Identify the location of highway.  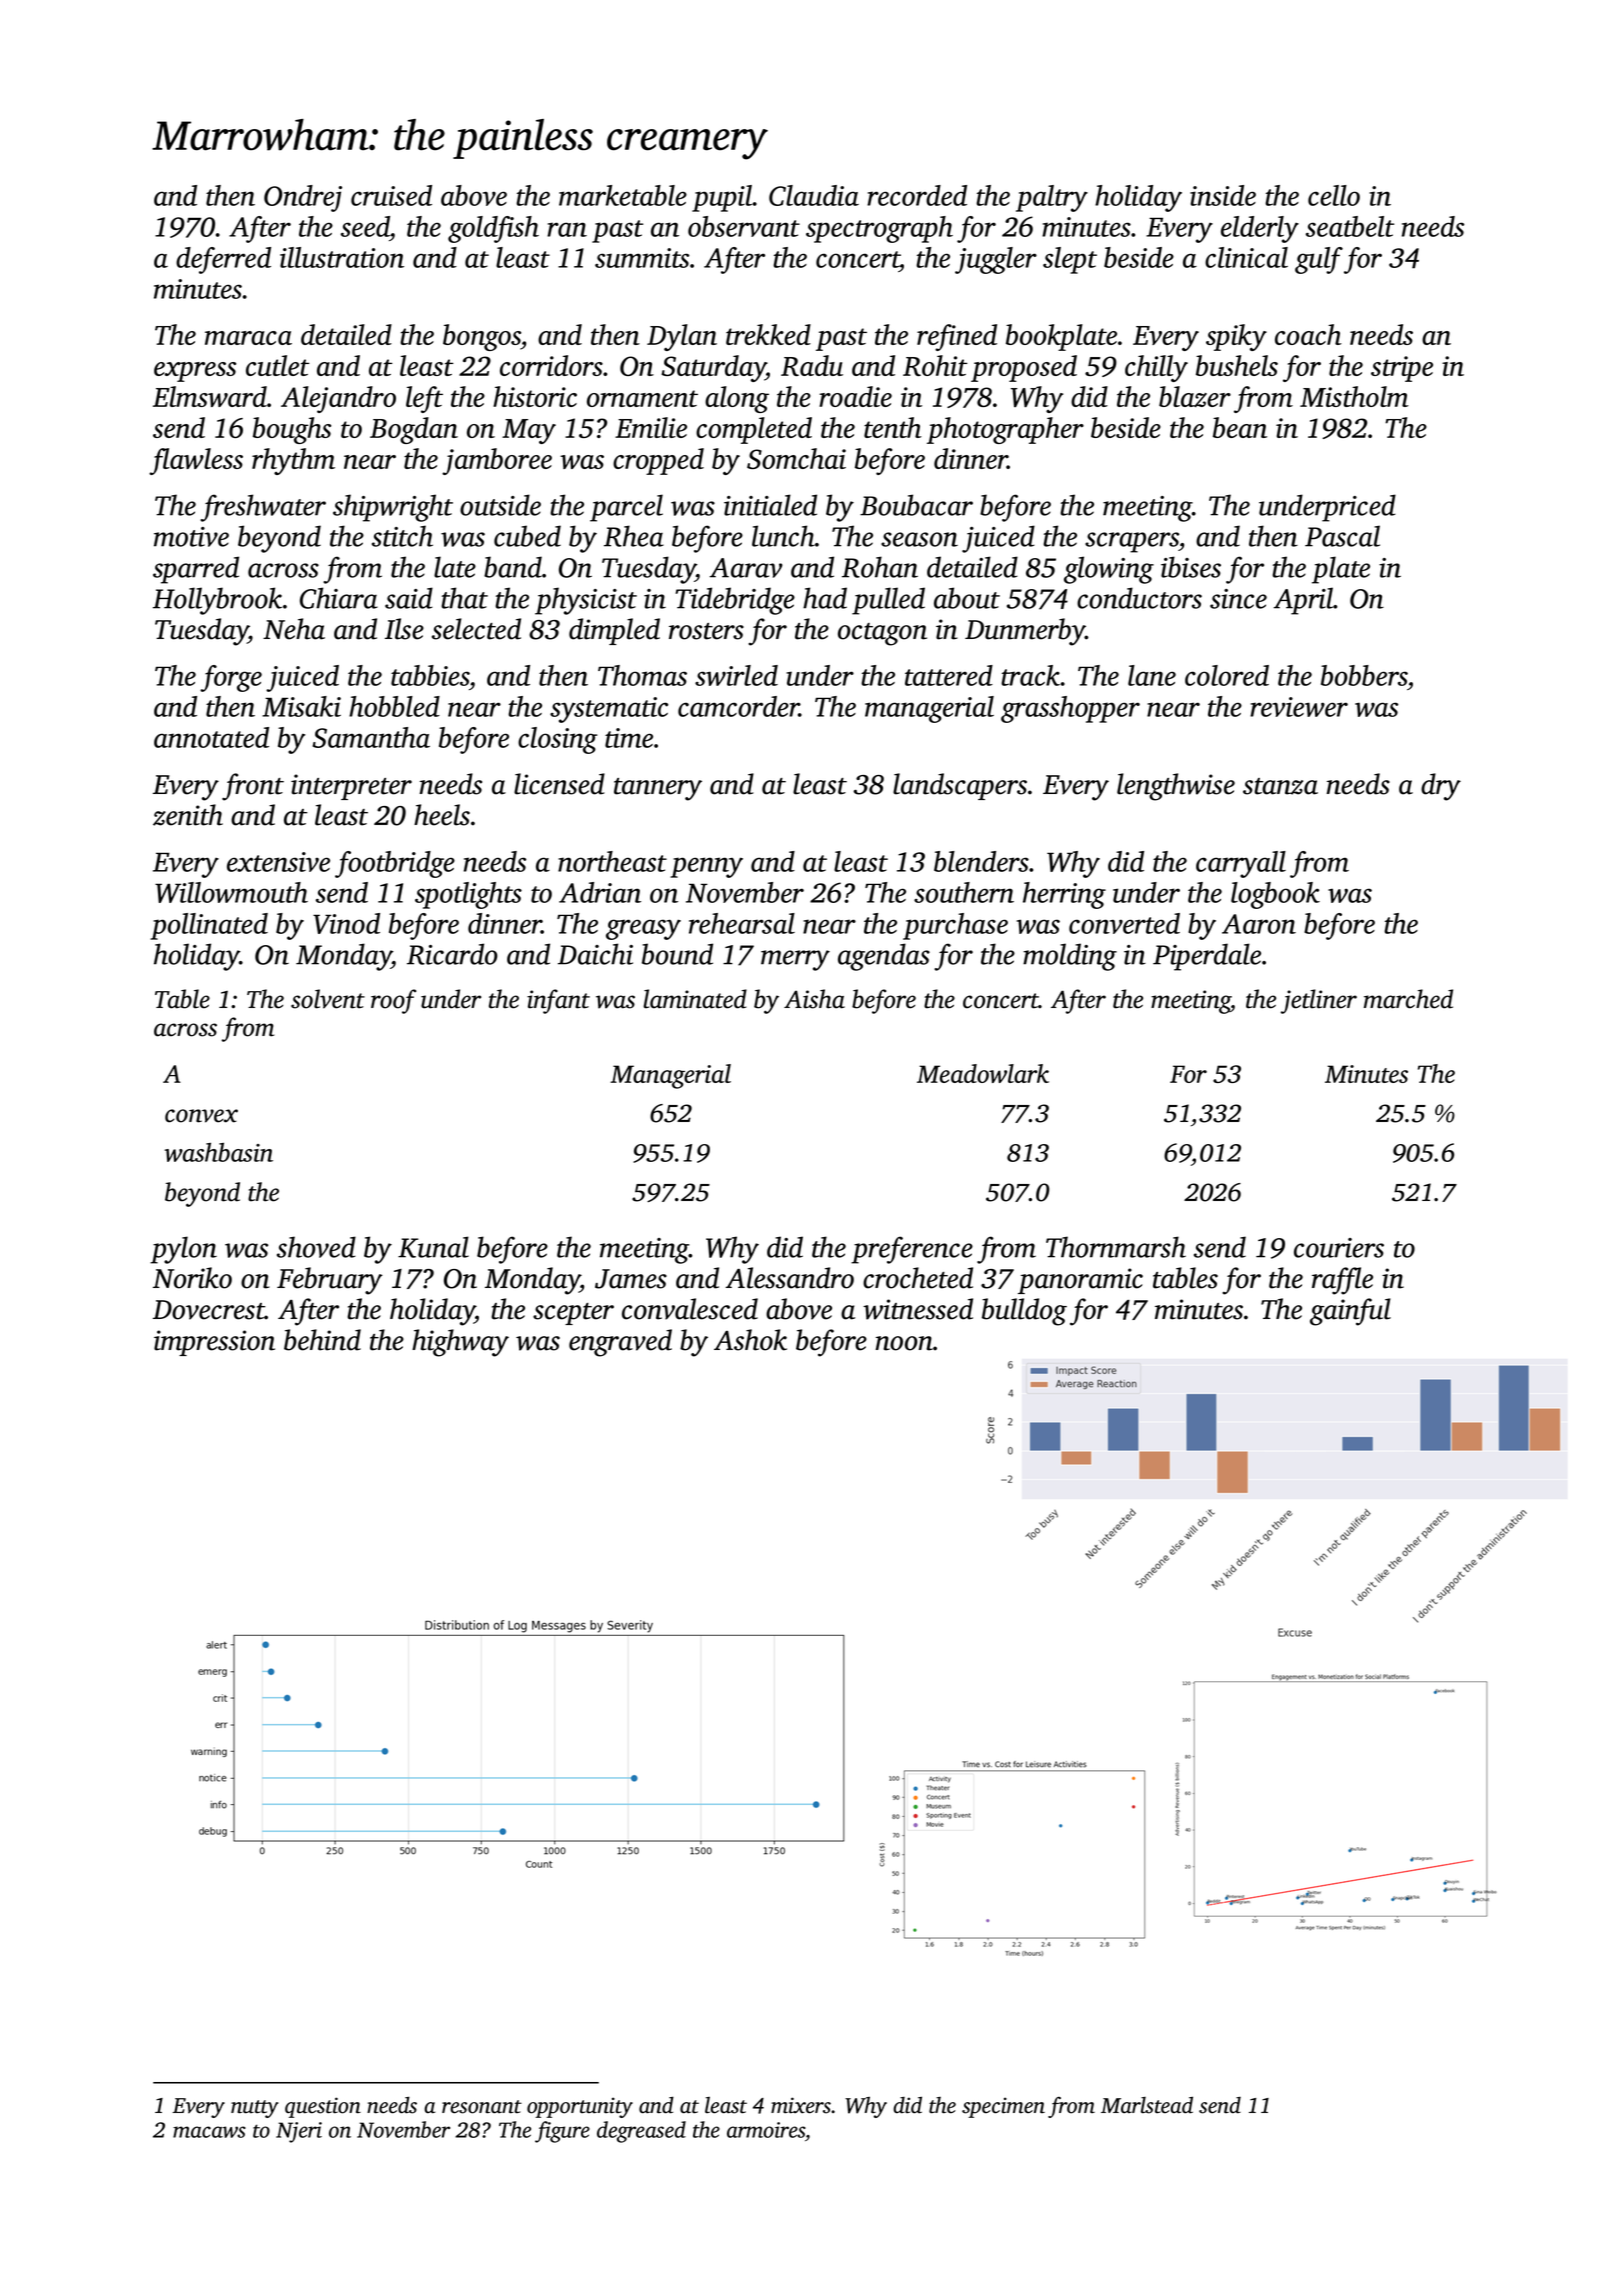
(460, 1343).
